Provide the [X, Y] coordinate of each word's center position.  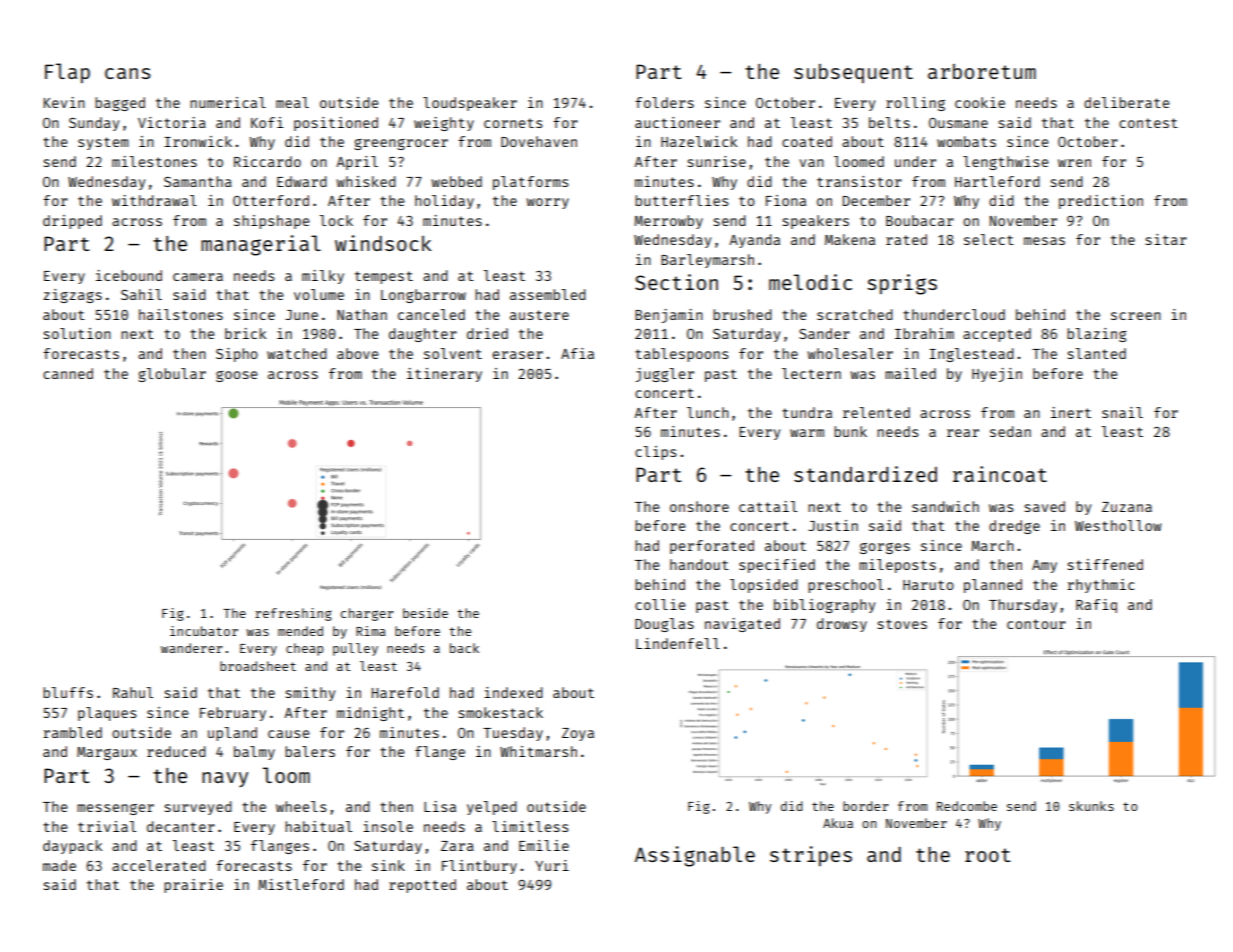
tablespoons [682, 355]
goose [237, 376]
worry [547, 203]
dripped [72, 222]
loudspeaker [470, 104]
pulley [355, 649]
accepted [997, 335]
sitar [1166, 239]
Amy [1044, 566]
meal [292, 102]
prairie [193, 886]
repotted [422, 886]
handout [699, 564]
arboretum [982, 71]
